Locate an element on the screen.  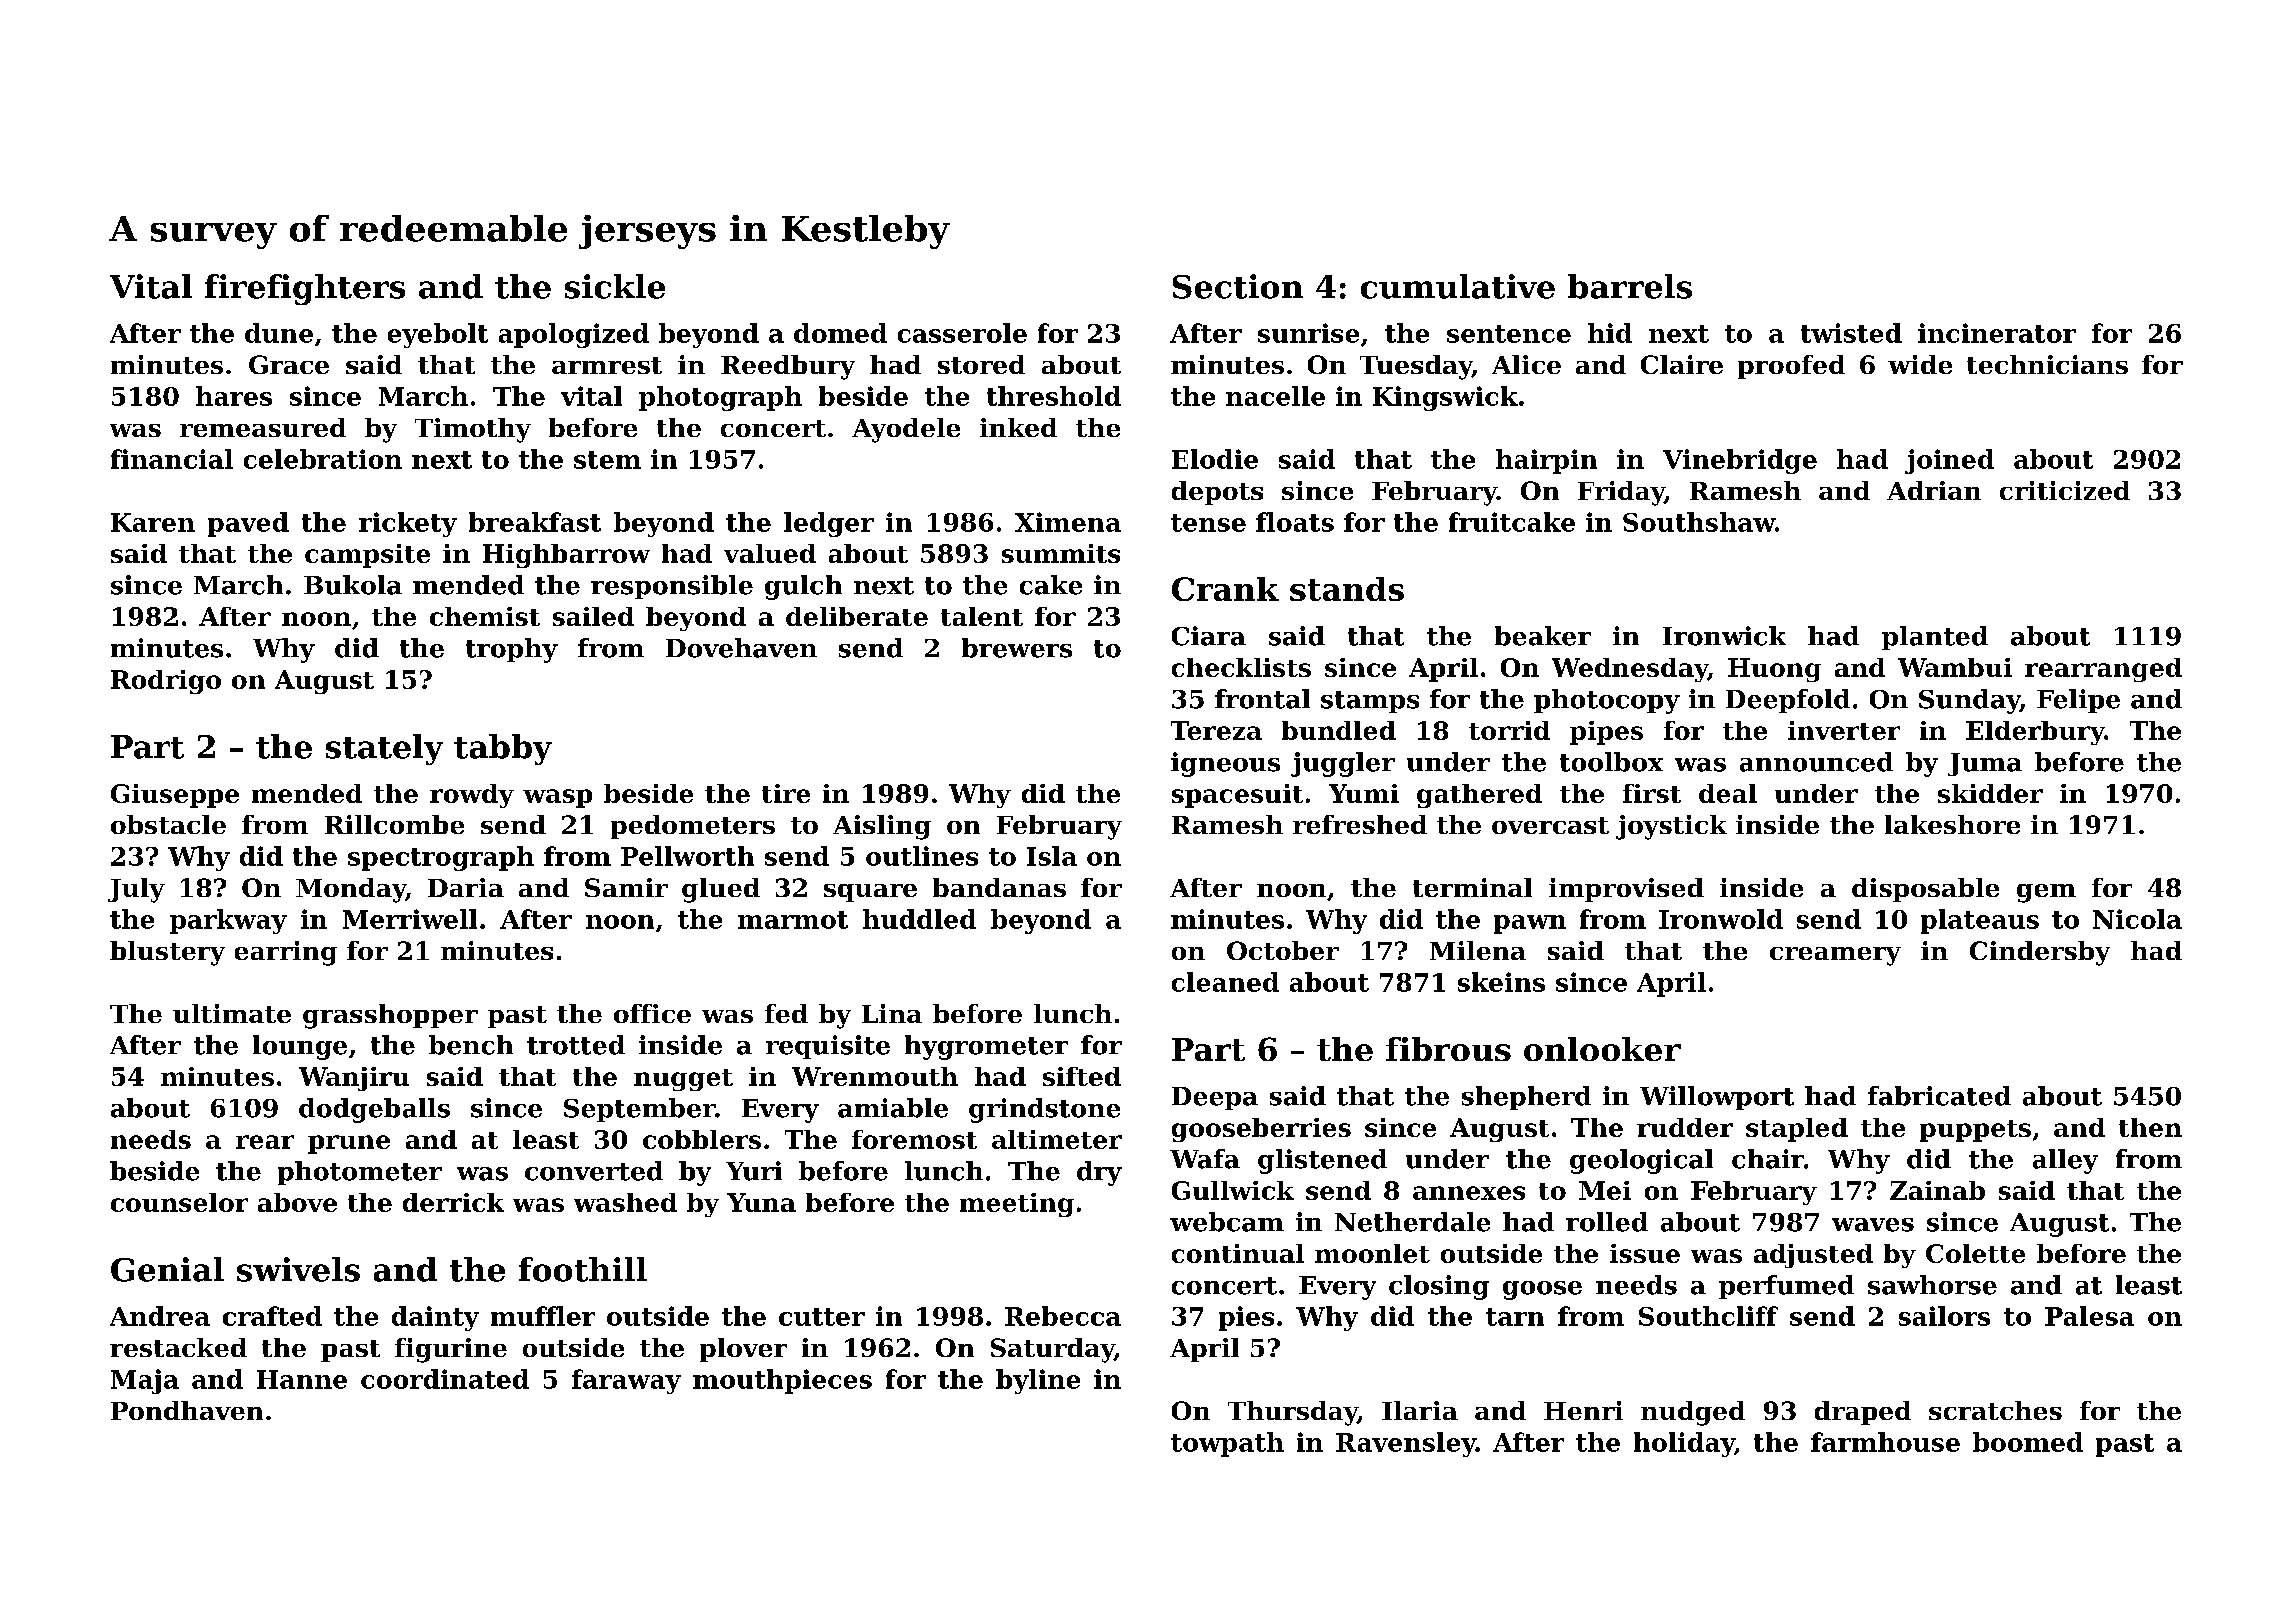
firefighters is located at coordinates (305, 289).
